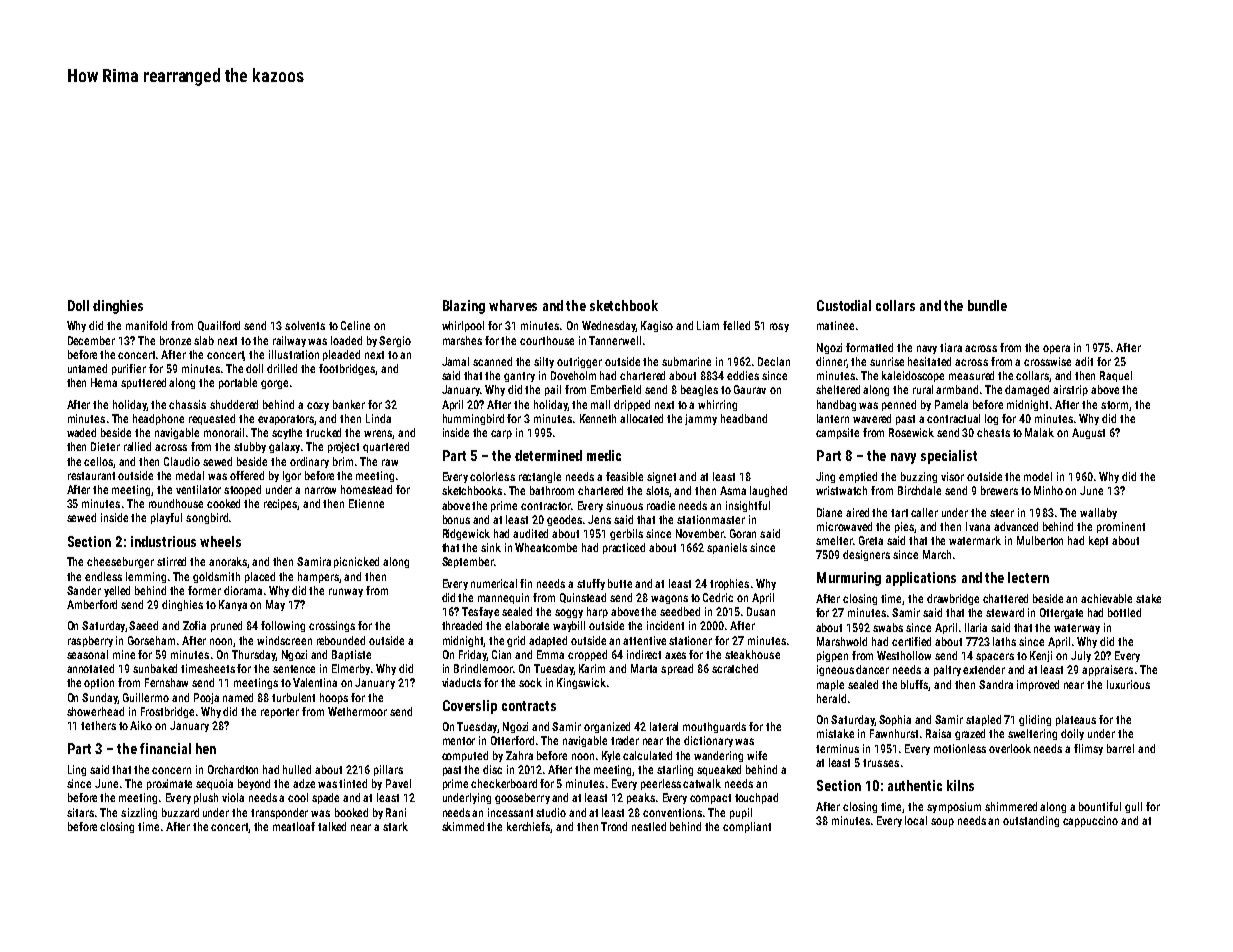  What do you see at coordinates (292, 476) in the screenshot?
I see `Igor` at bounding box center [292, 476].
